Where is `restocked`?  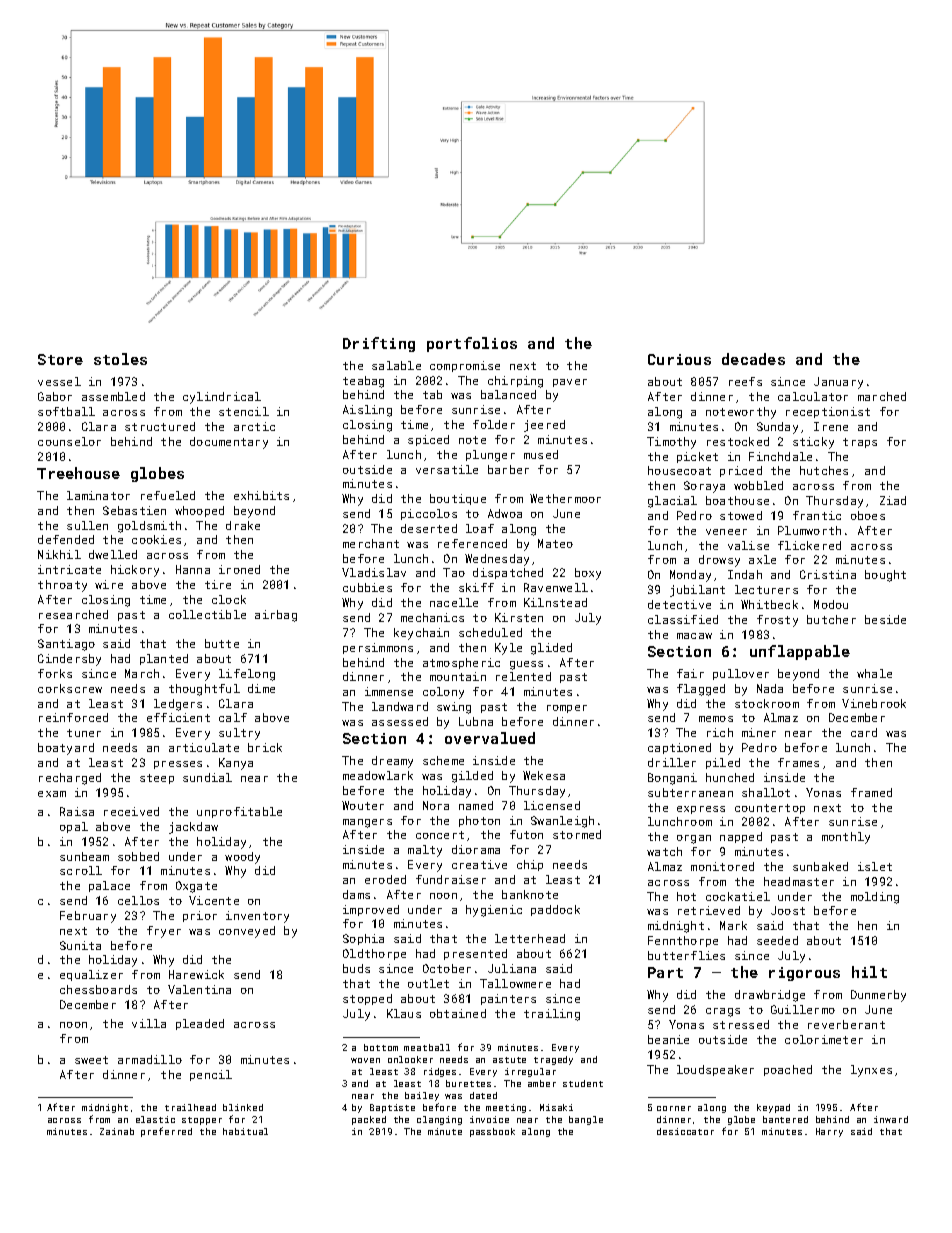
restocked is located at coordinates (738, 441).
